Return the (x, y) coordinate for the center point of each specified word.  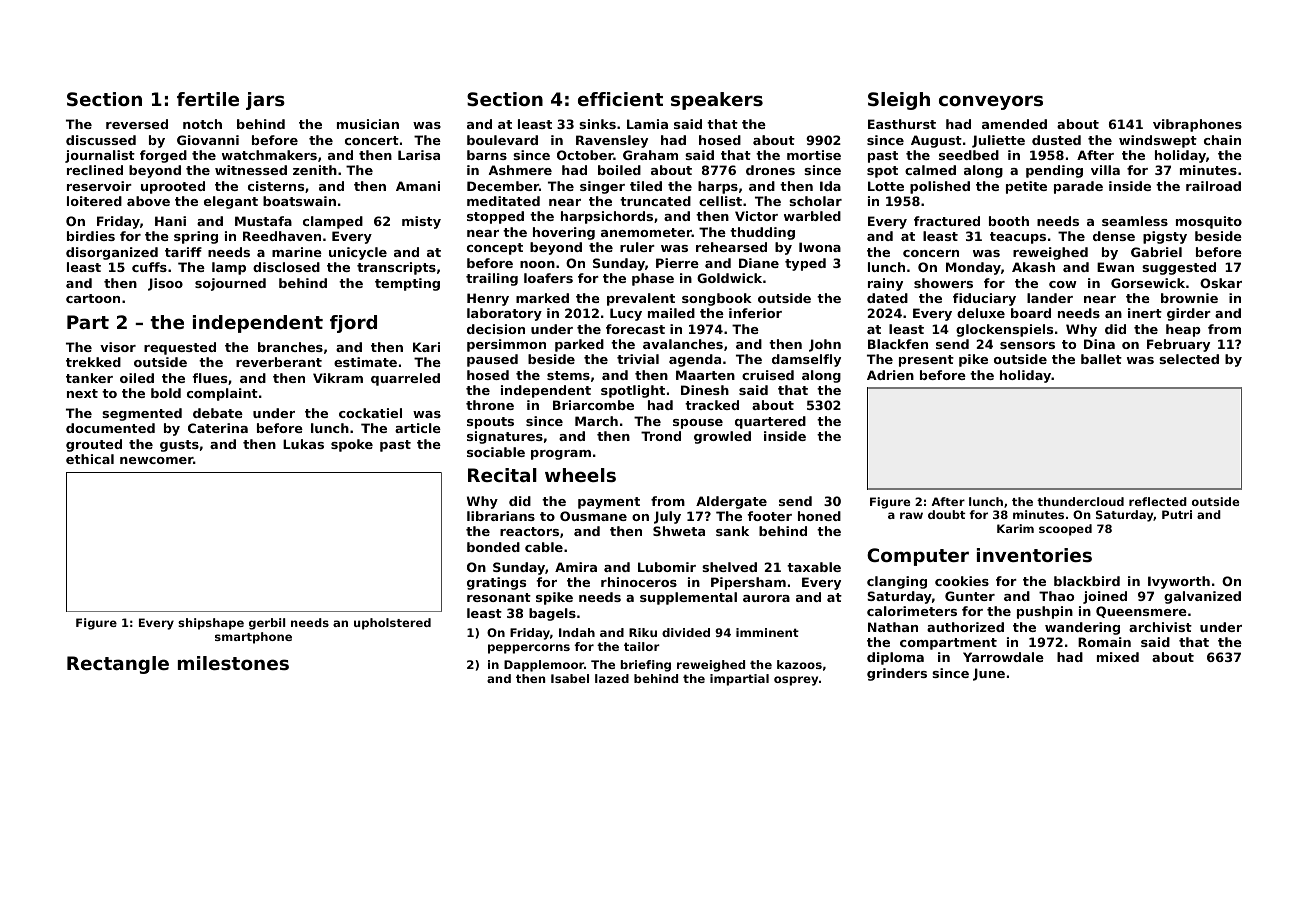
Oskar (1221, 283)
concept (495, 249)
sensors (1027, 345)
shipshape (211, 624)
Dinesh (705, 390)
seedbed (969, 155)
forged (163, 156)
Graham (650, 155)
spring (196, 237)
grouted (94, 445)
